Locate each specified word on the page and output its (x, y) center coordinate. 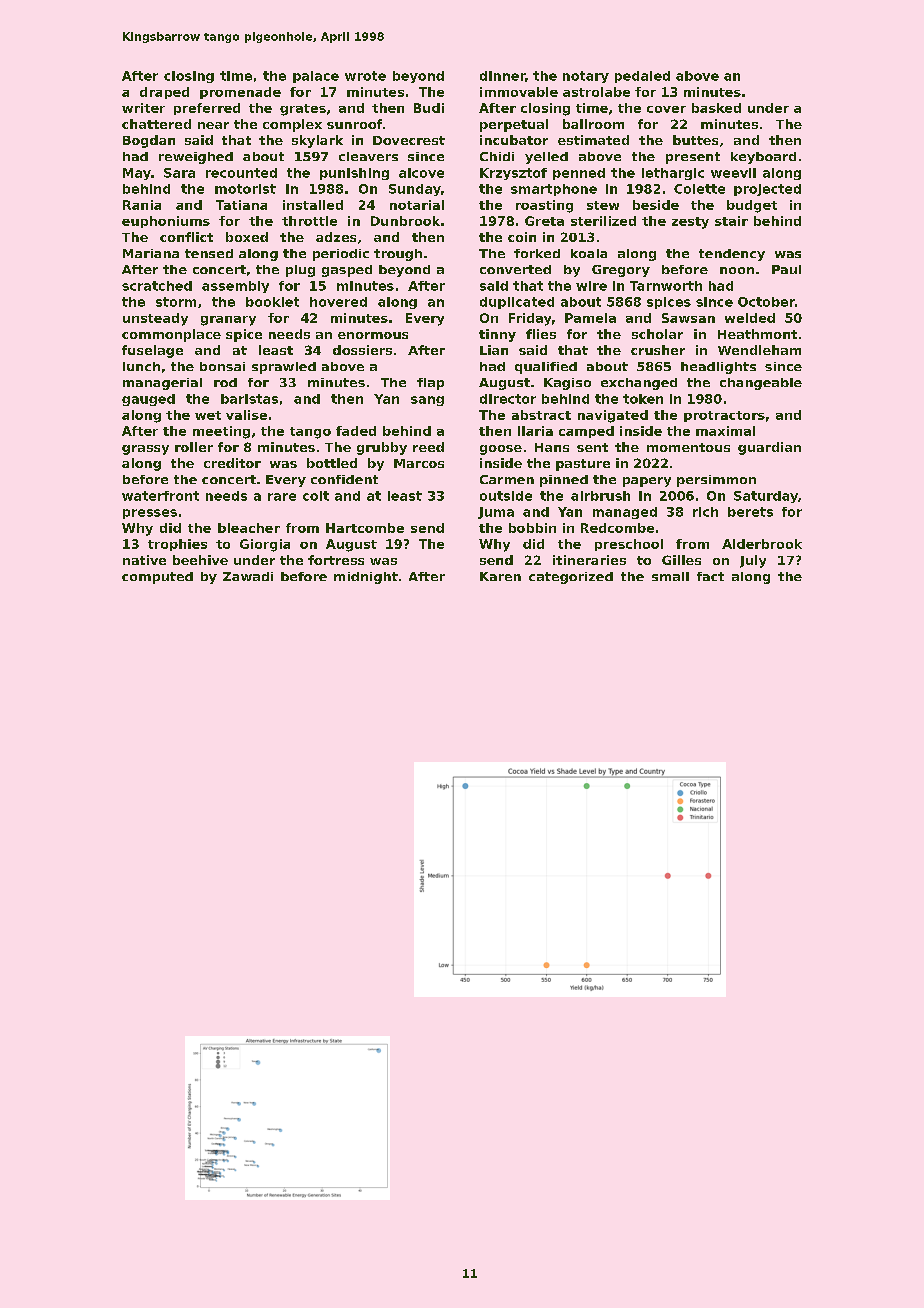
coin (522, 237)
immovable (519, 92)
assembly (235, 287)
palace (316, 77)
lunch (141, 366)
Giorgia (265, 545)
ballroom (593, 124)
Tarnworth (666, 286)
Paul (786, 269)
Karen (500, 576)
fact (710, 576)
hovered (338, 302)
